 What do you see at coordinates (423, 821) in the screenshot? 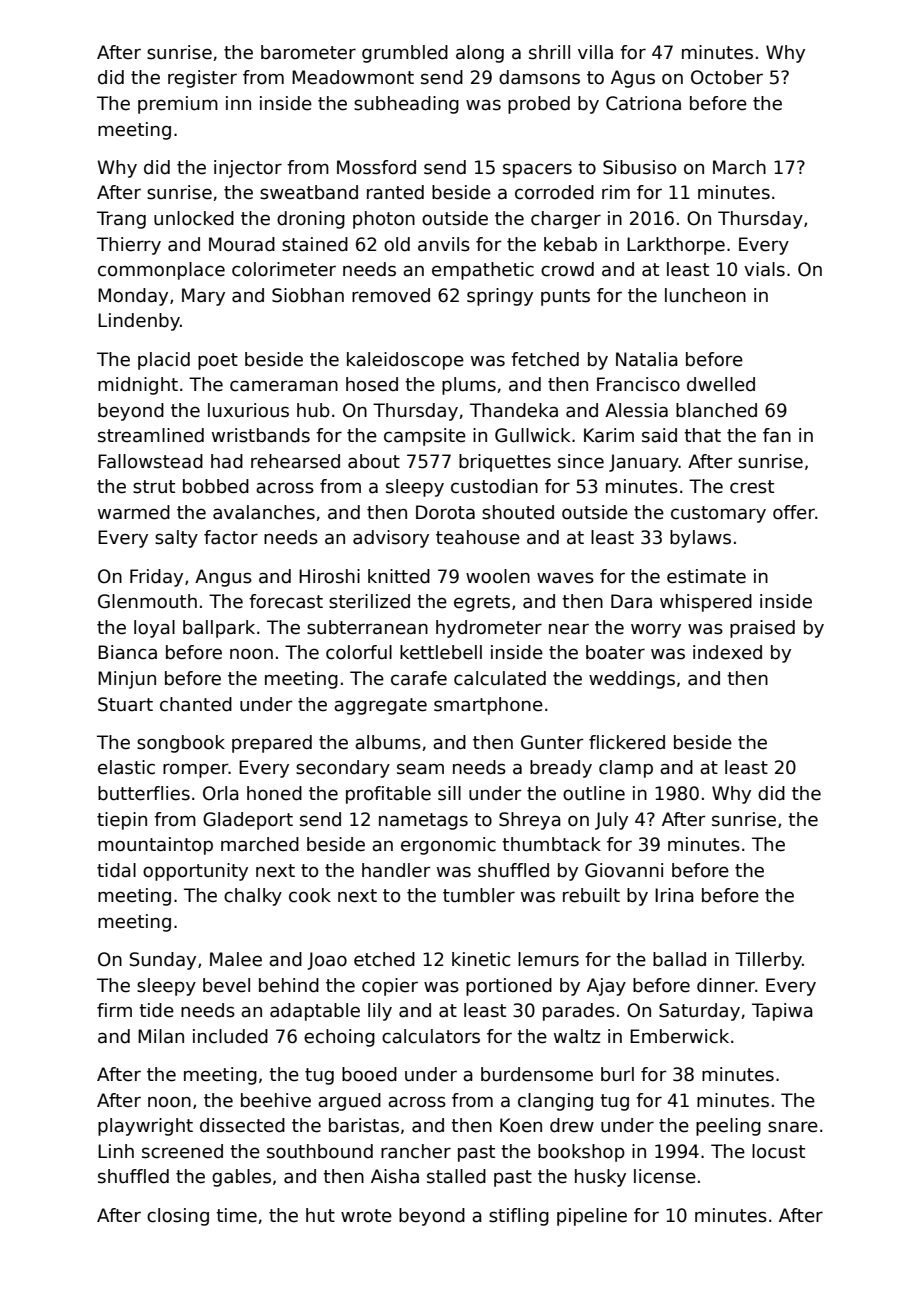
I see `nametags` at bounding box center [423, 821].
